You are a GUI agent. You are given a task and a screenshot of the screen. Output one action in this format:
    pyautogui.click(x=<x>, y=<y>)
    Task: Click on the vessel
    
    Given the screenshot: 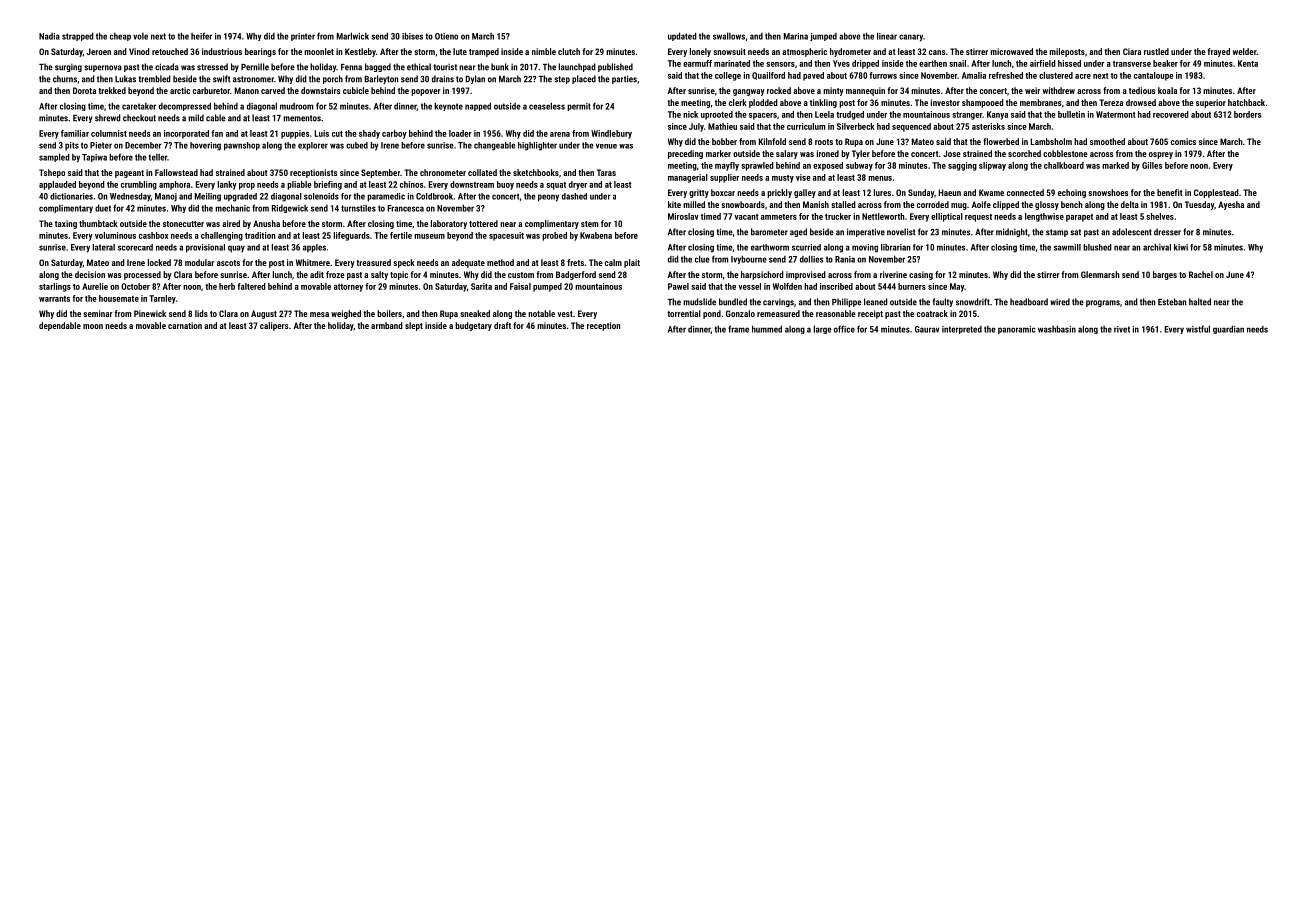 What is the action you would take?
    pyautogui.click(x=750, y=286)
